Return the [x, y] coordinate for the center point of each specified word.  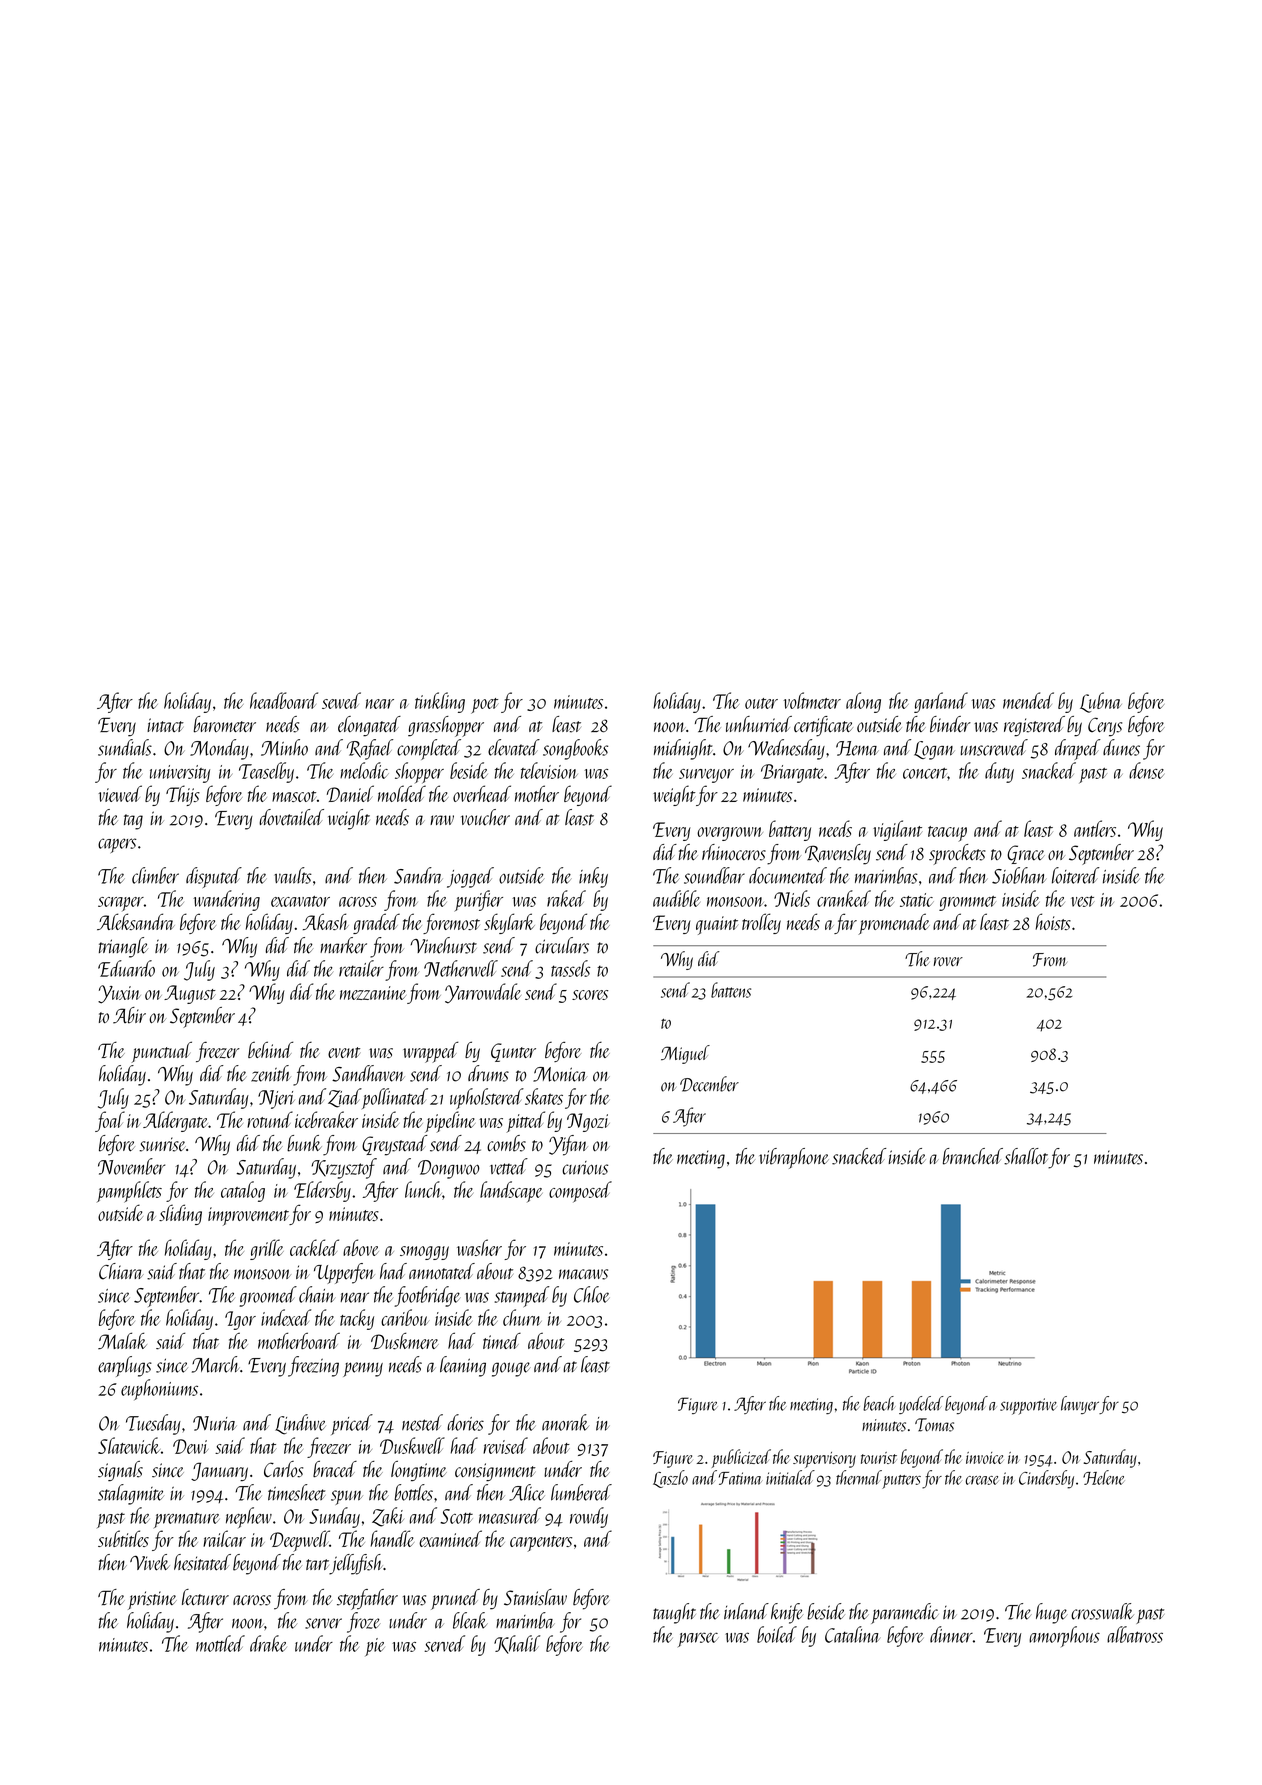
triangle [123, 947]
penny [363, 1369]
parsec [698, 1639]
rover [948, 962]
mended [1028, 700]
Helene [1103, 1477]
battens [731, 990]
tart [317, 1564]
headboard [284, 700]
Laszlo [670, 1479]
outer [761, 703]
